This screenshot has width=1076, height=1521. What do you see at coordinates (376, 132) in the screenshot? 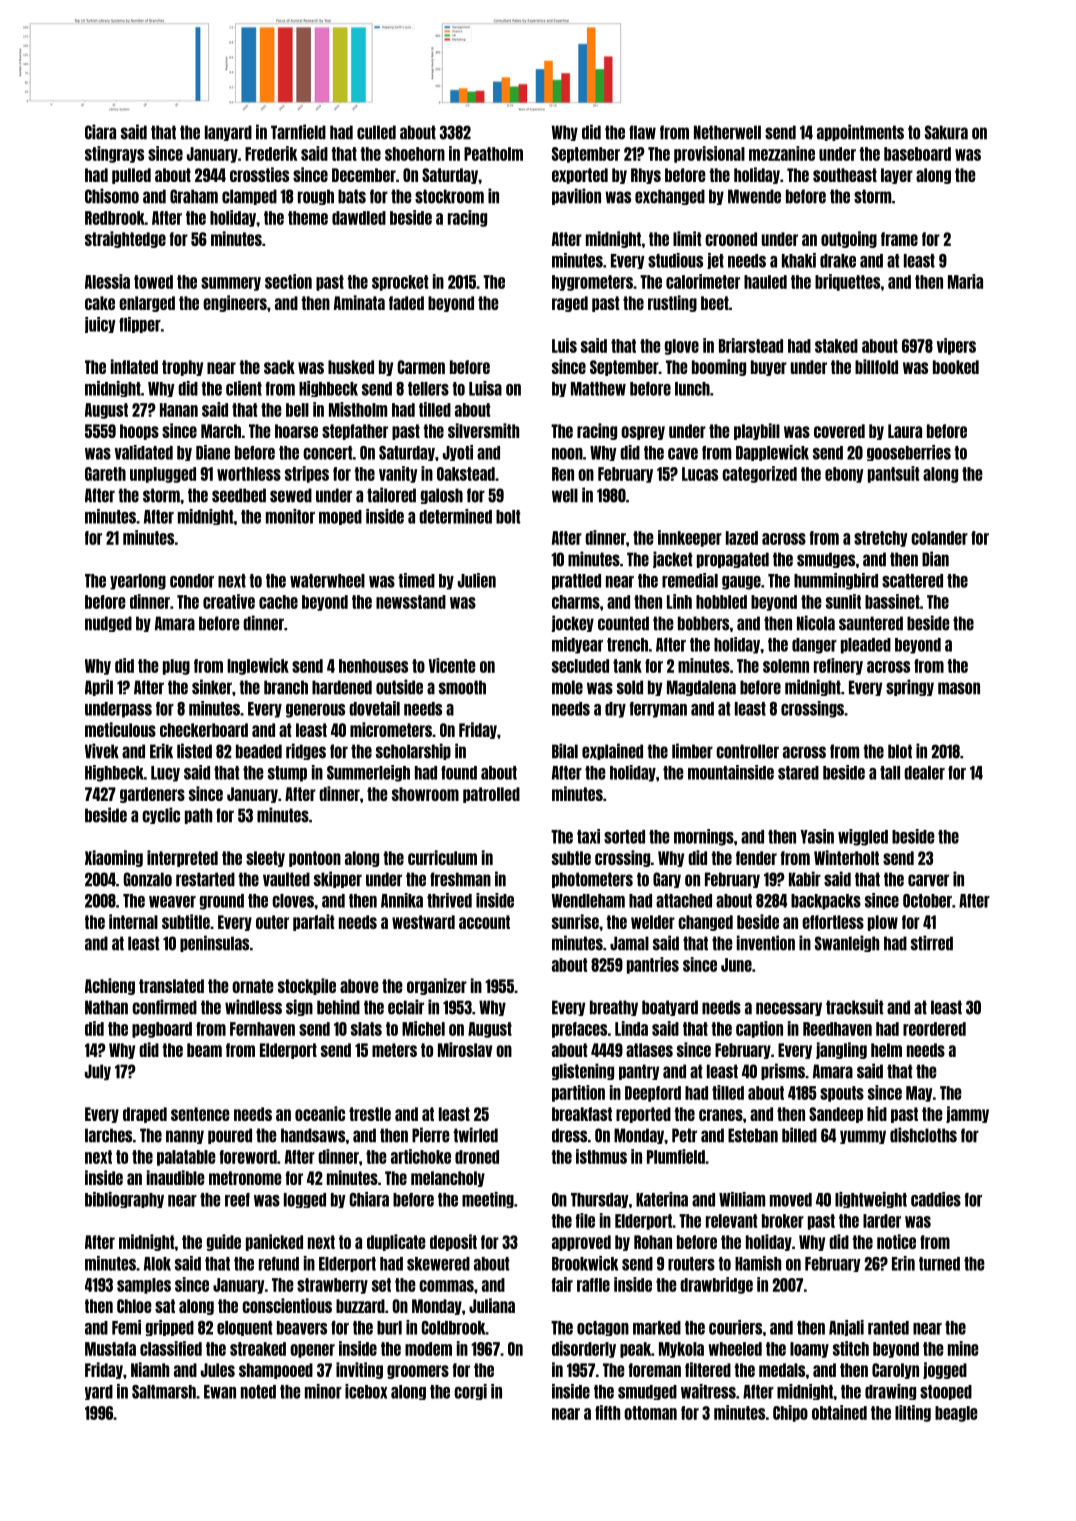
I see `culled` at bounding box center [376, 132].
